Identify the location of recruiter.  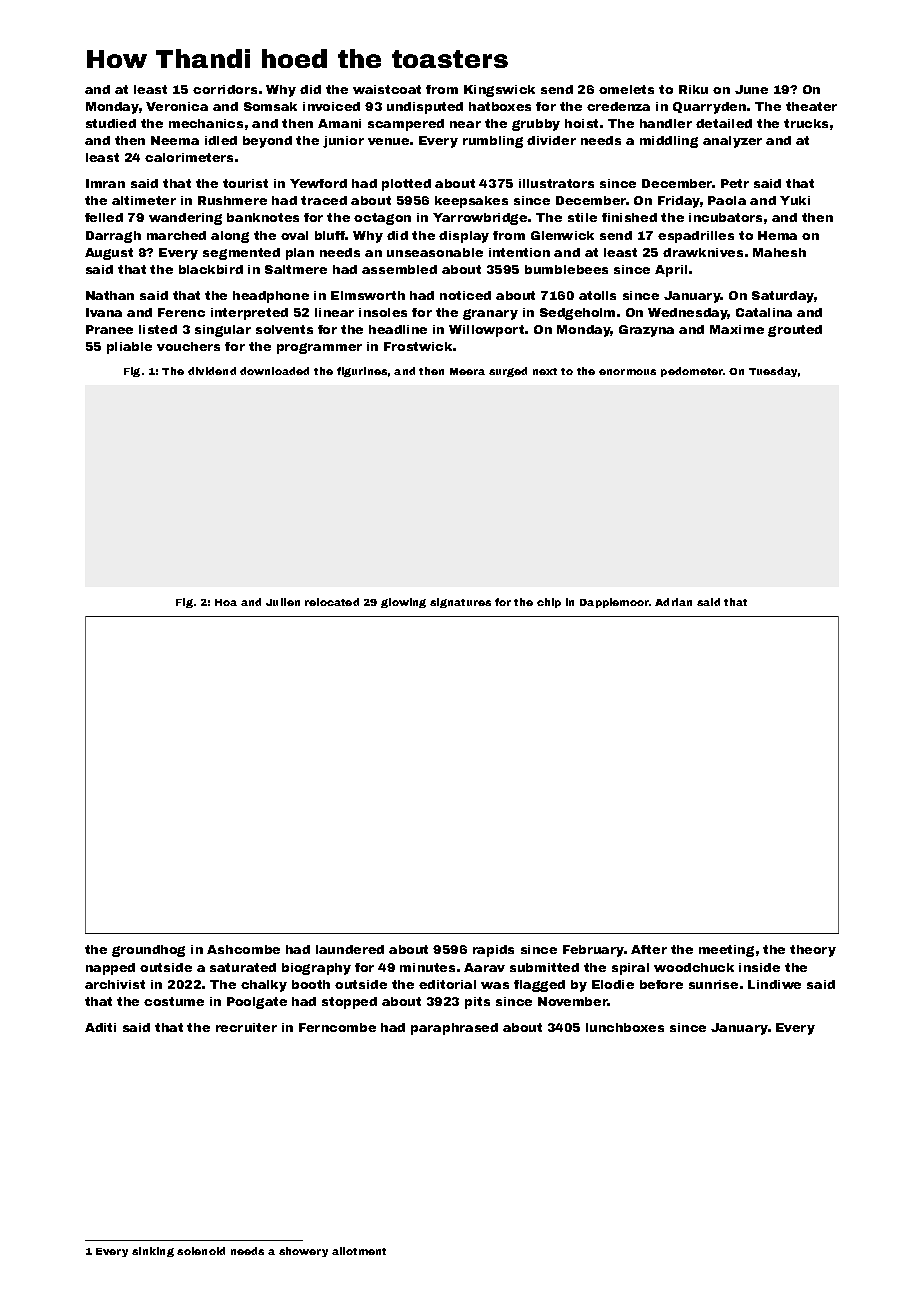
(246, 1027).
